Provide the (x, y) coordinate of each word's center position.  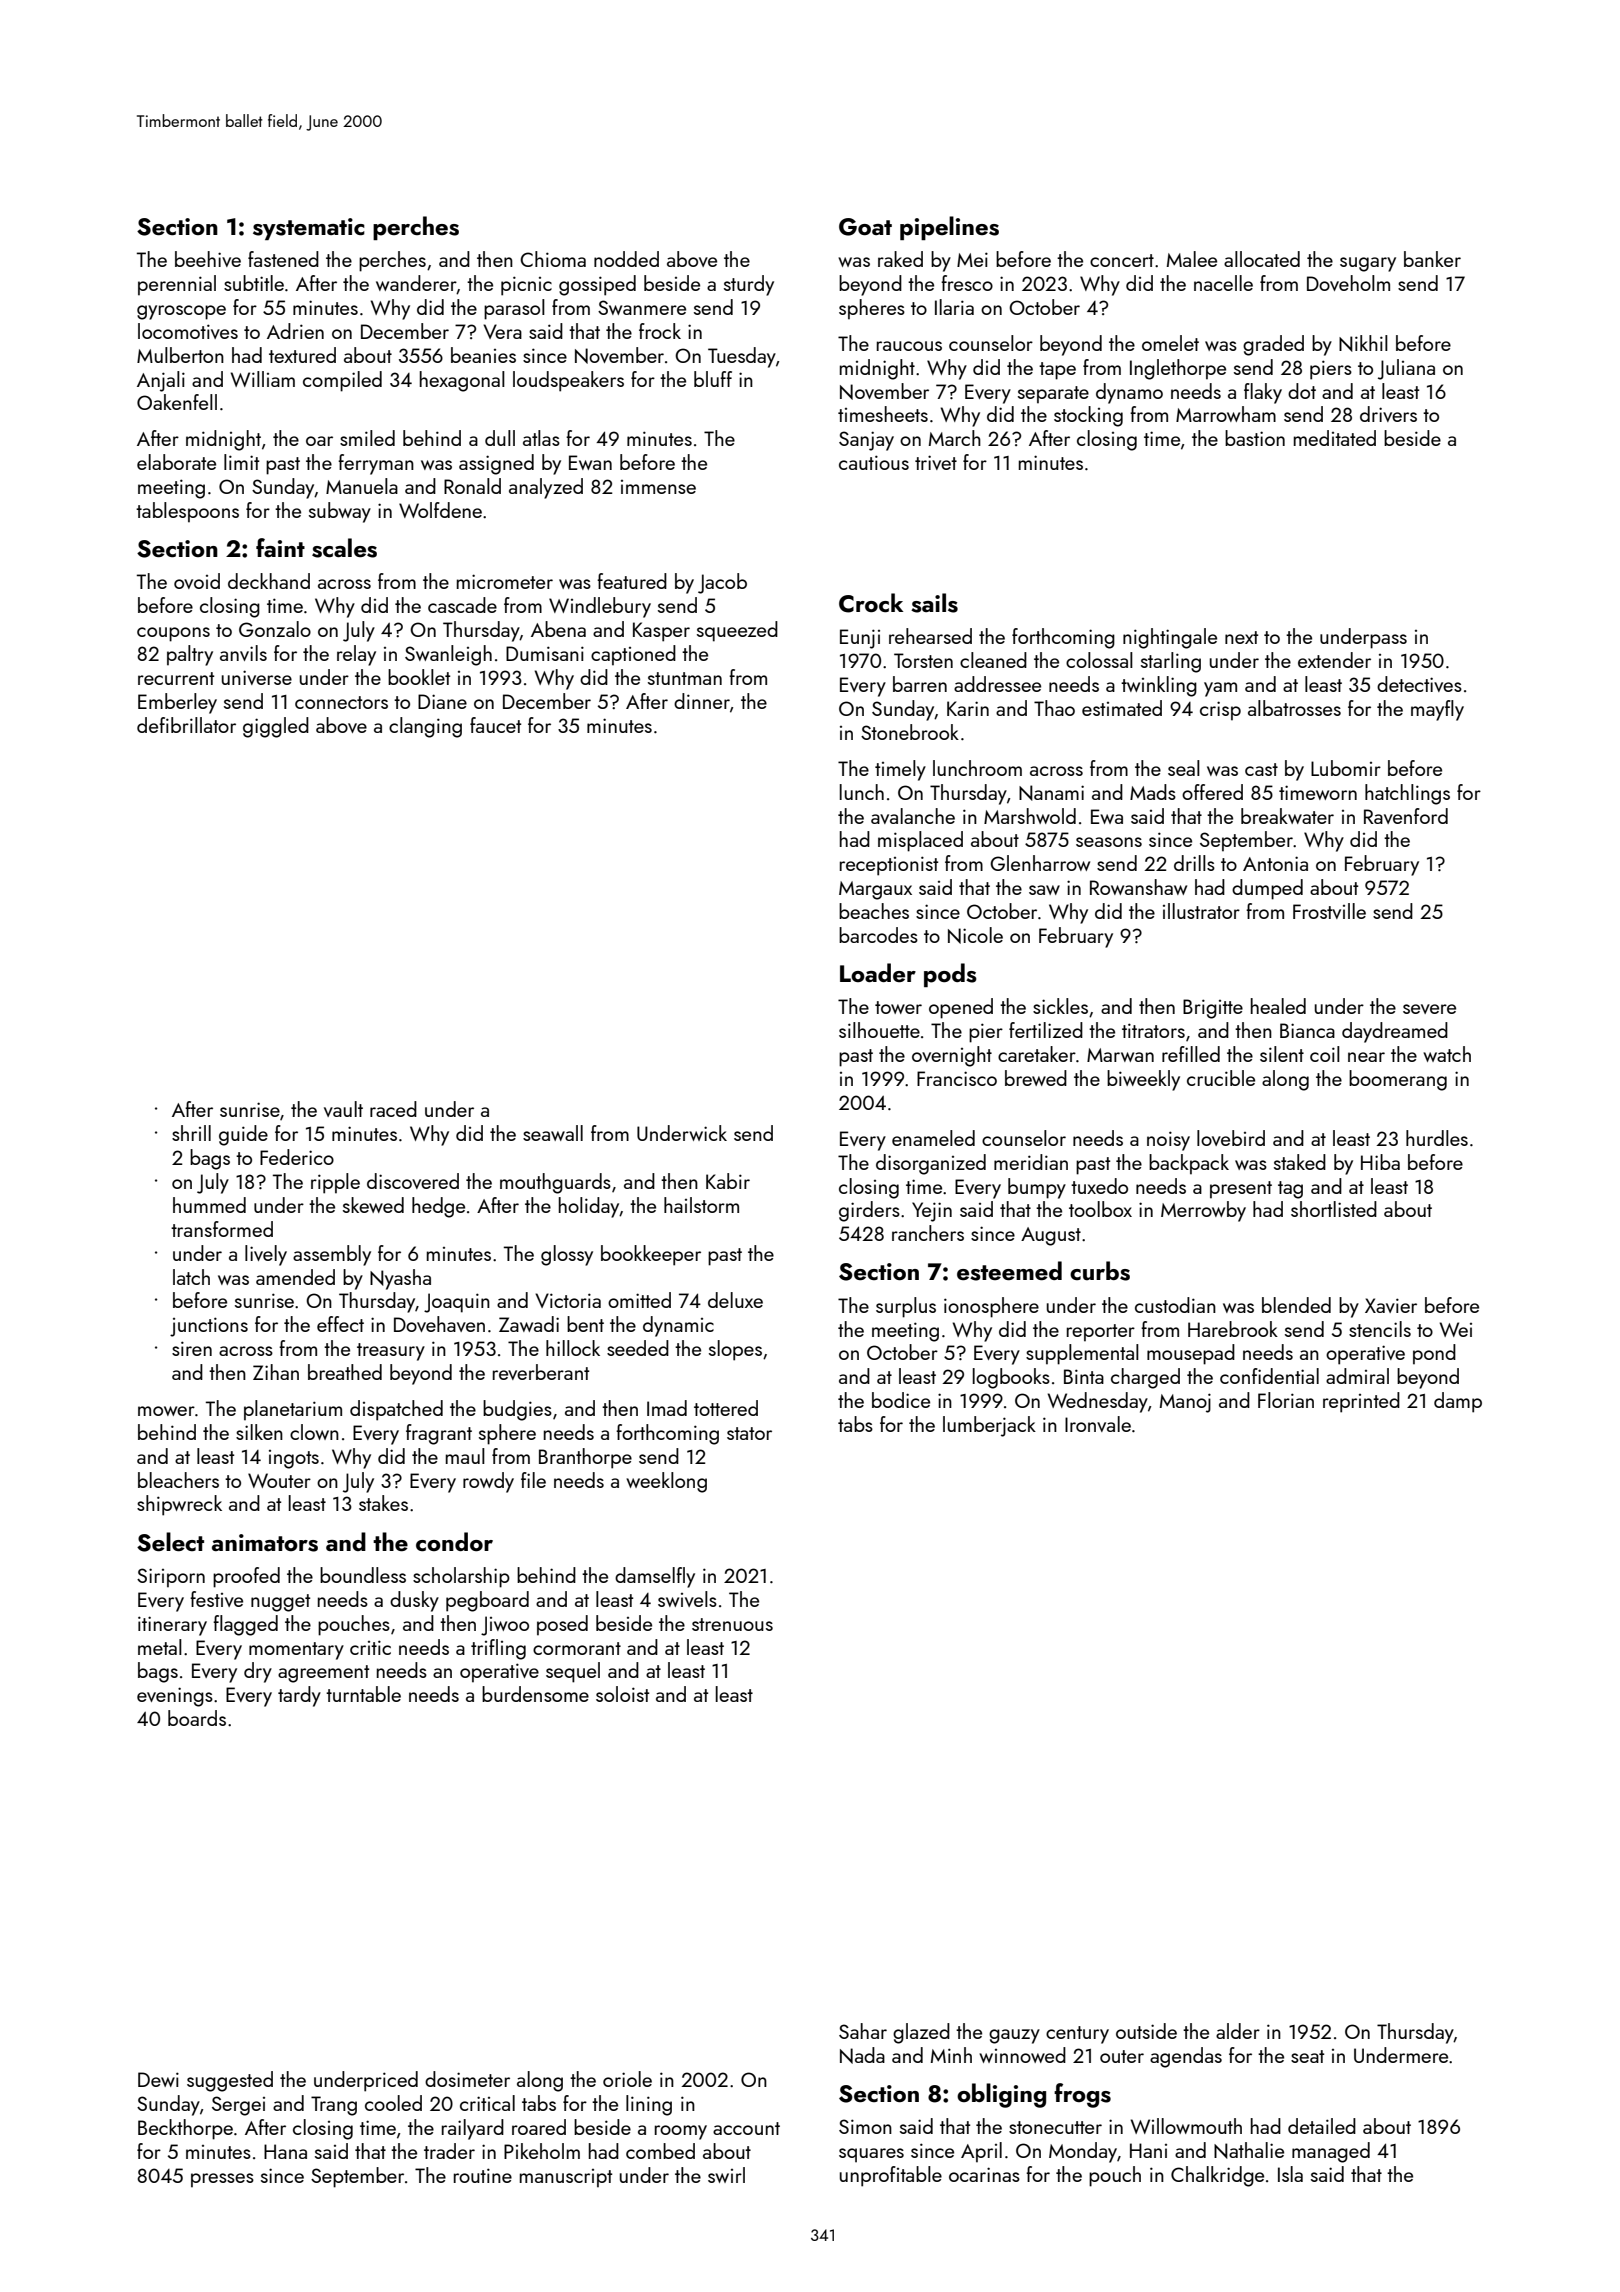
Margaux (875, 890)
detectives (1419, 684)
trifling (498, 1649)
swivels (687, 1599)
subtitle (254, 283)
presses (222, 2180)
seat (1307, 2056)
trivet (936, 462)
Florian (1286, 1400)
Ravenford (1406, 816)
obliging (1001, 2095)
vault (343, 1109)
